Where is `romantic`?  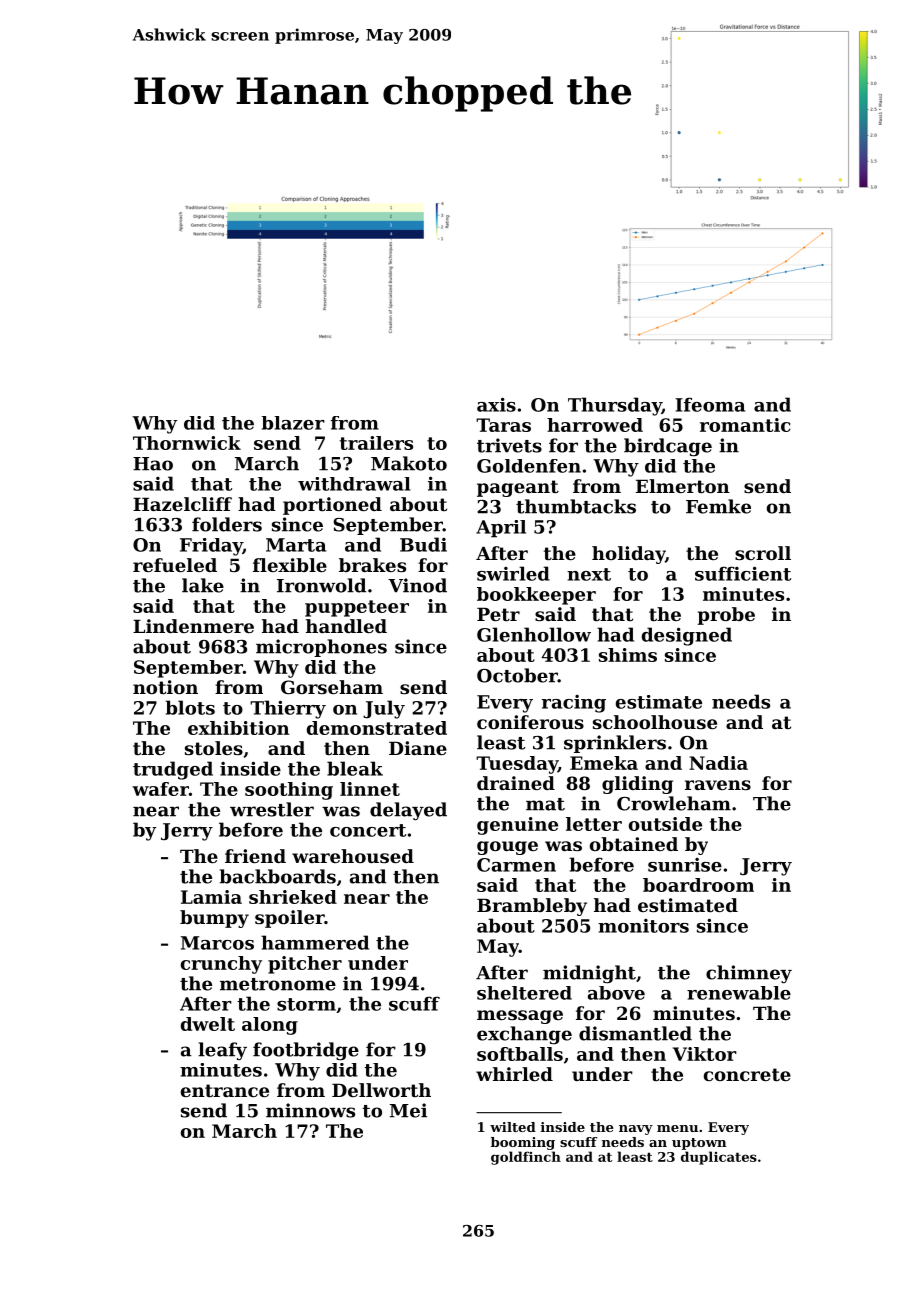
romantic is located at coordinates (745, 425).
